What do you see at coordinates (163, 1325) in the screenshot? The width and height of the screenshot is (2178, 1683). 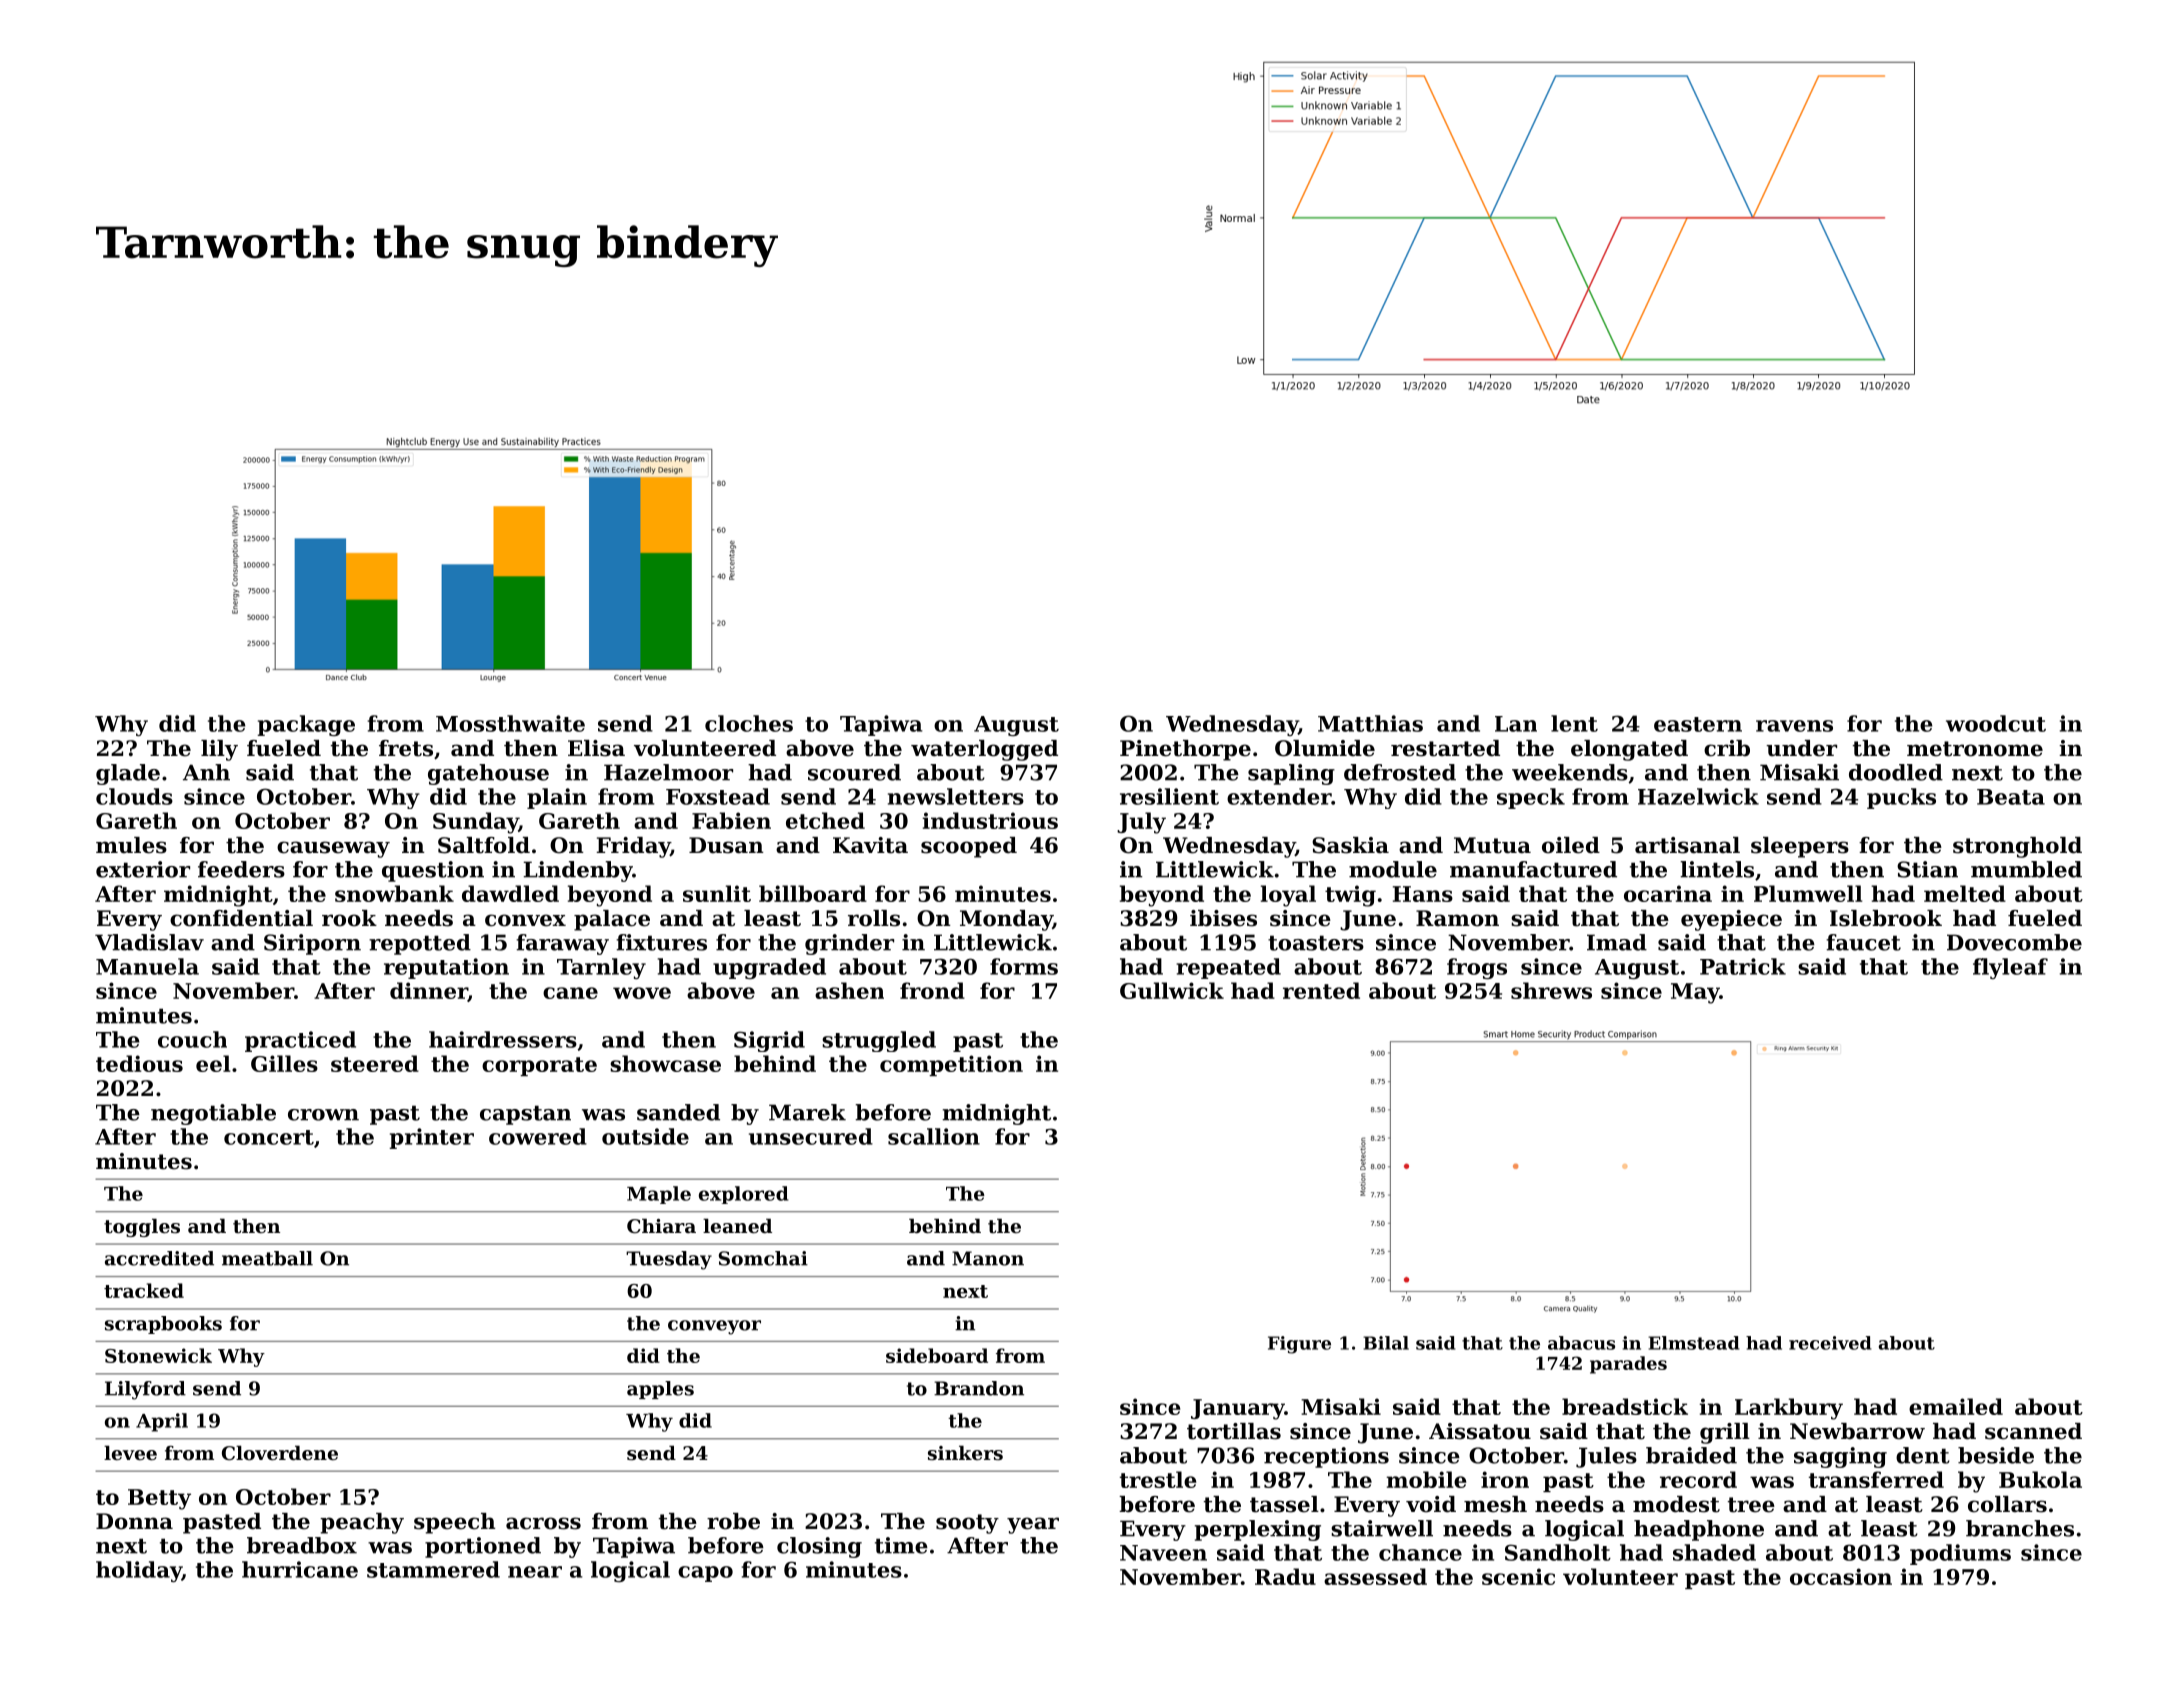 I see `scrapbooks` at bounding box center [163, 1325].
